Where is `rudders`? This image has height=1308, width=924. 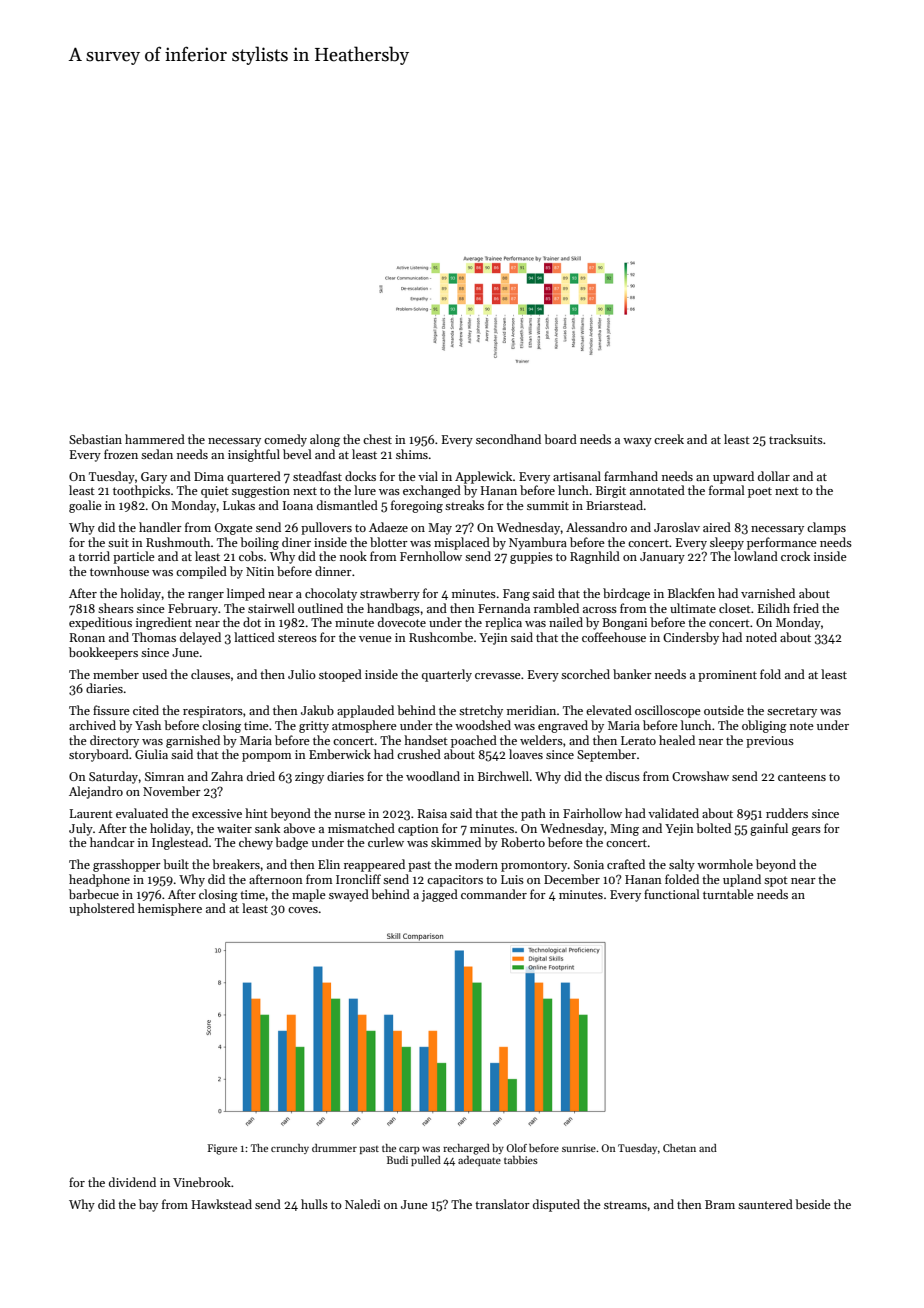 rudders is located at coordinates (787, 813).
